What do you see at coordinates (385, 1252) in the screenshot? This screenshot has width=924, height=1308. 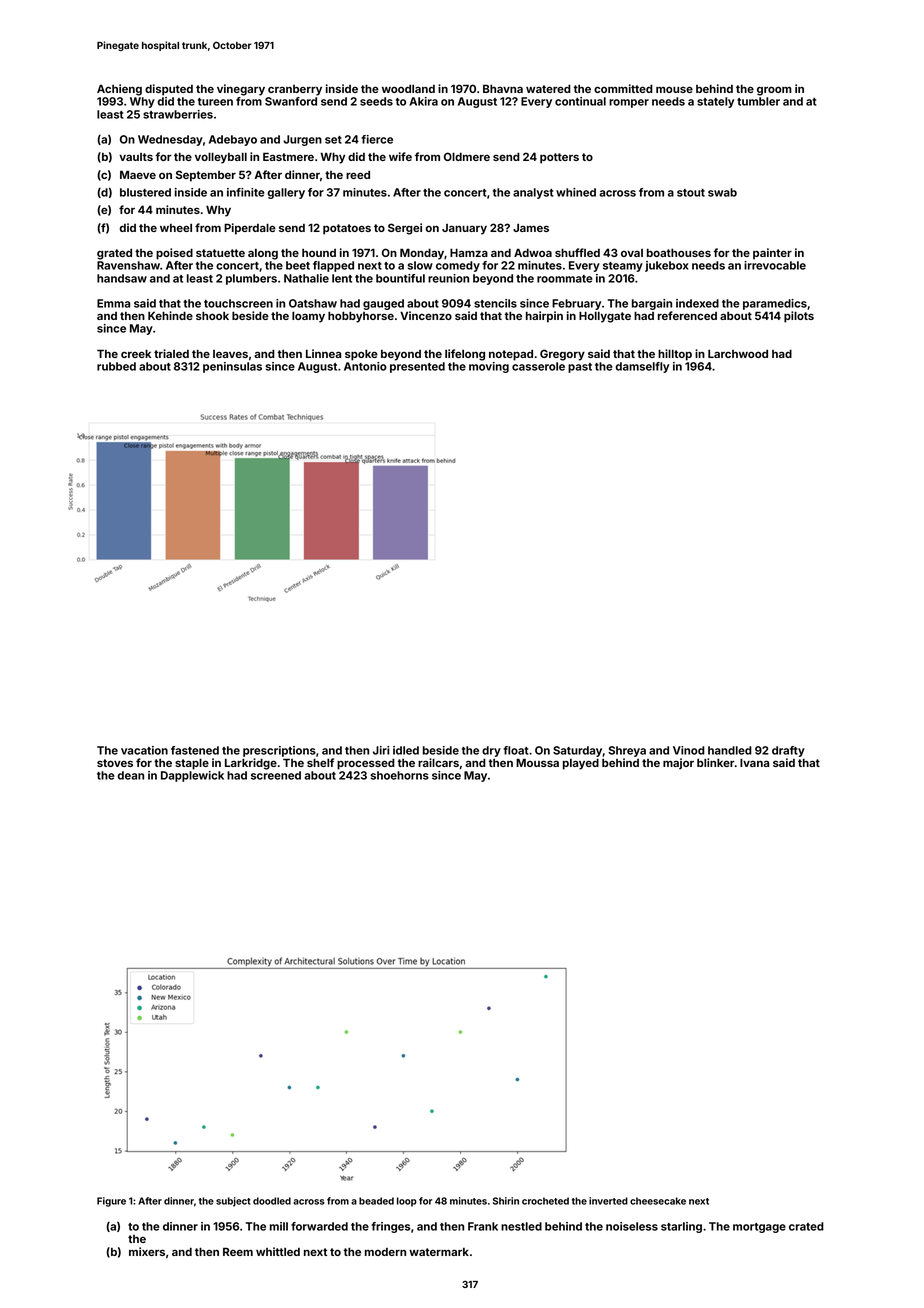 I see `modern` at bounding box center [385, 1252].
